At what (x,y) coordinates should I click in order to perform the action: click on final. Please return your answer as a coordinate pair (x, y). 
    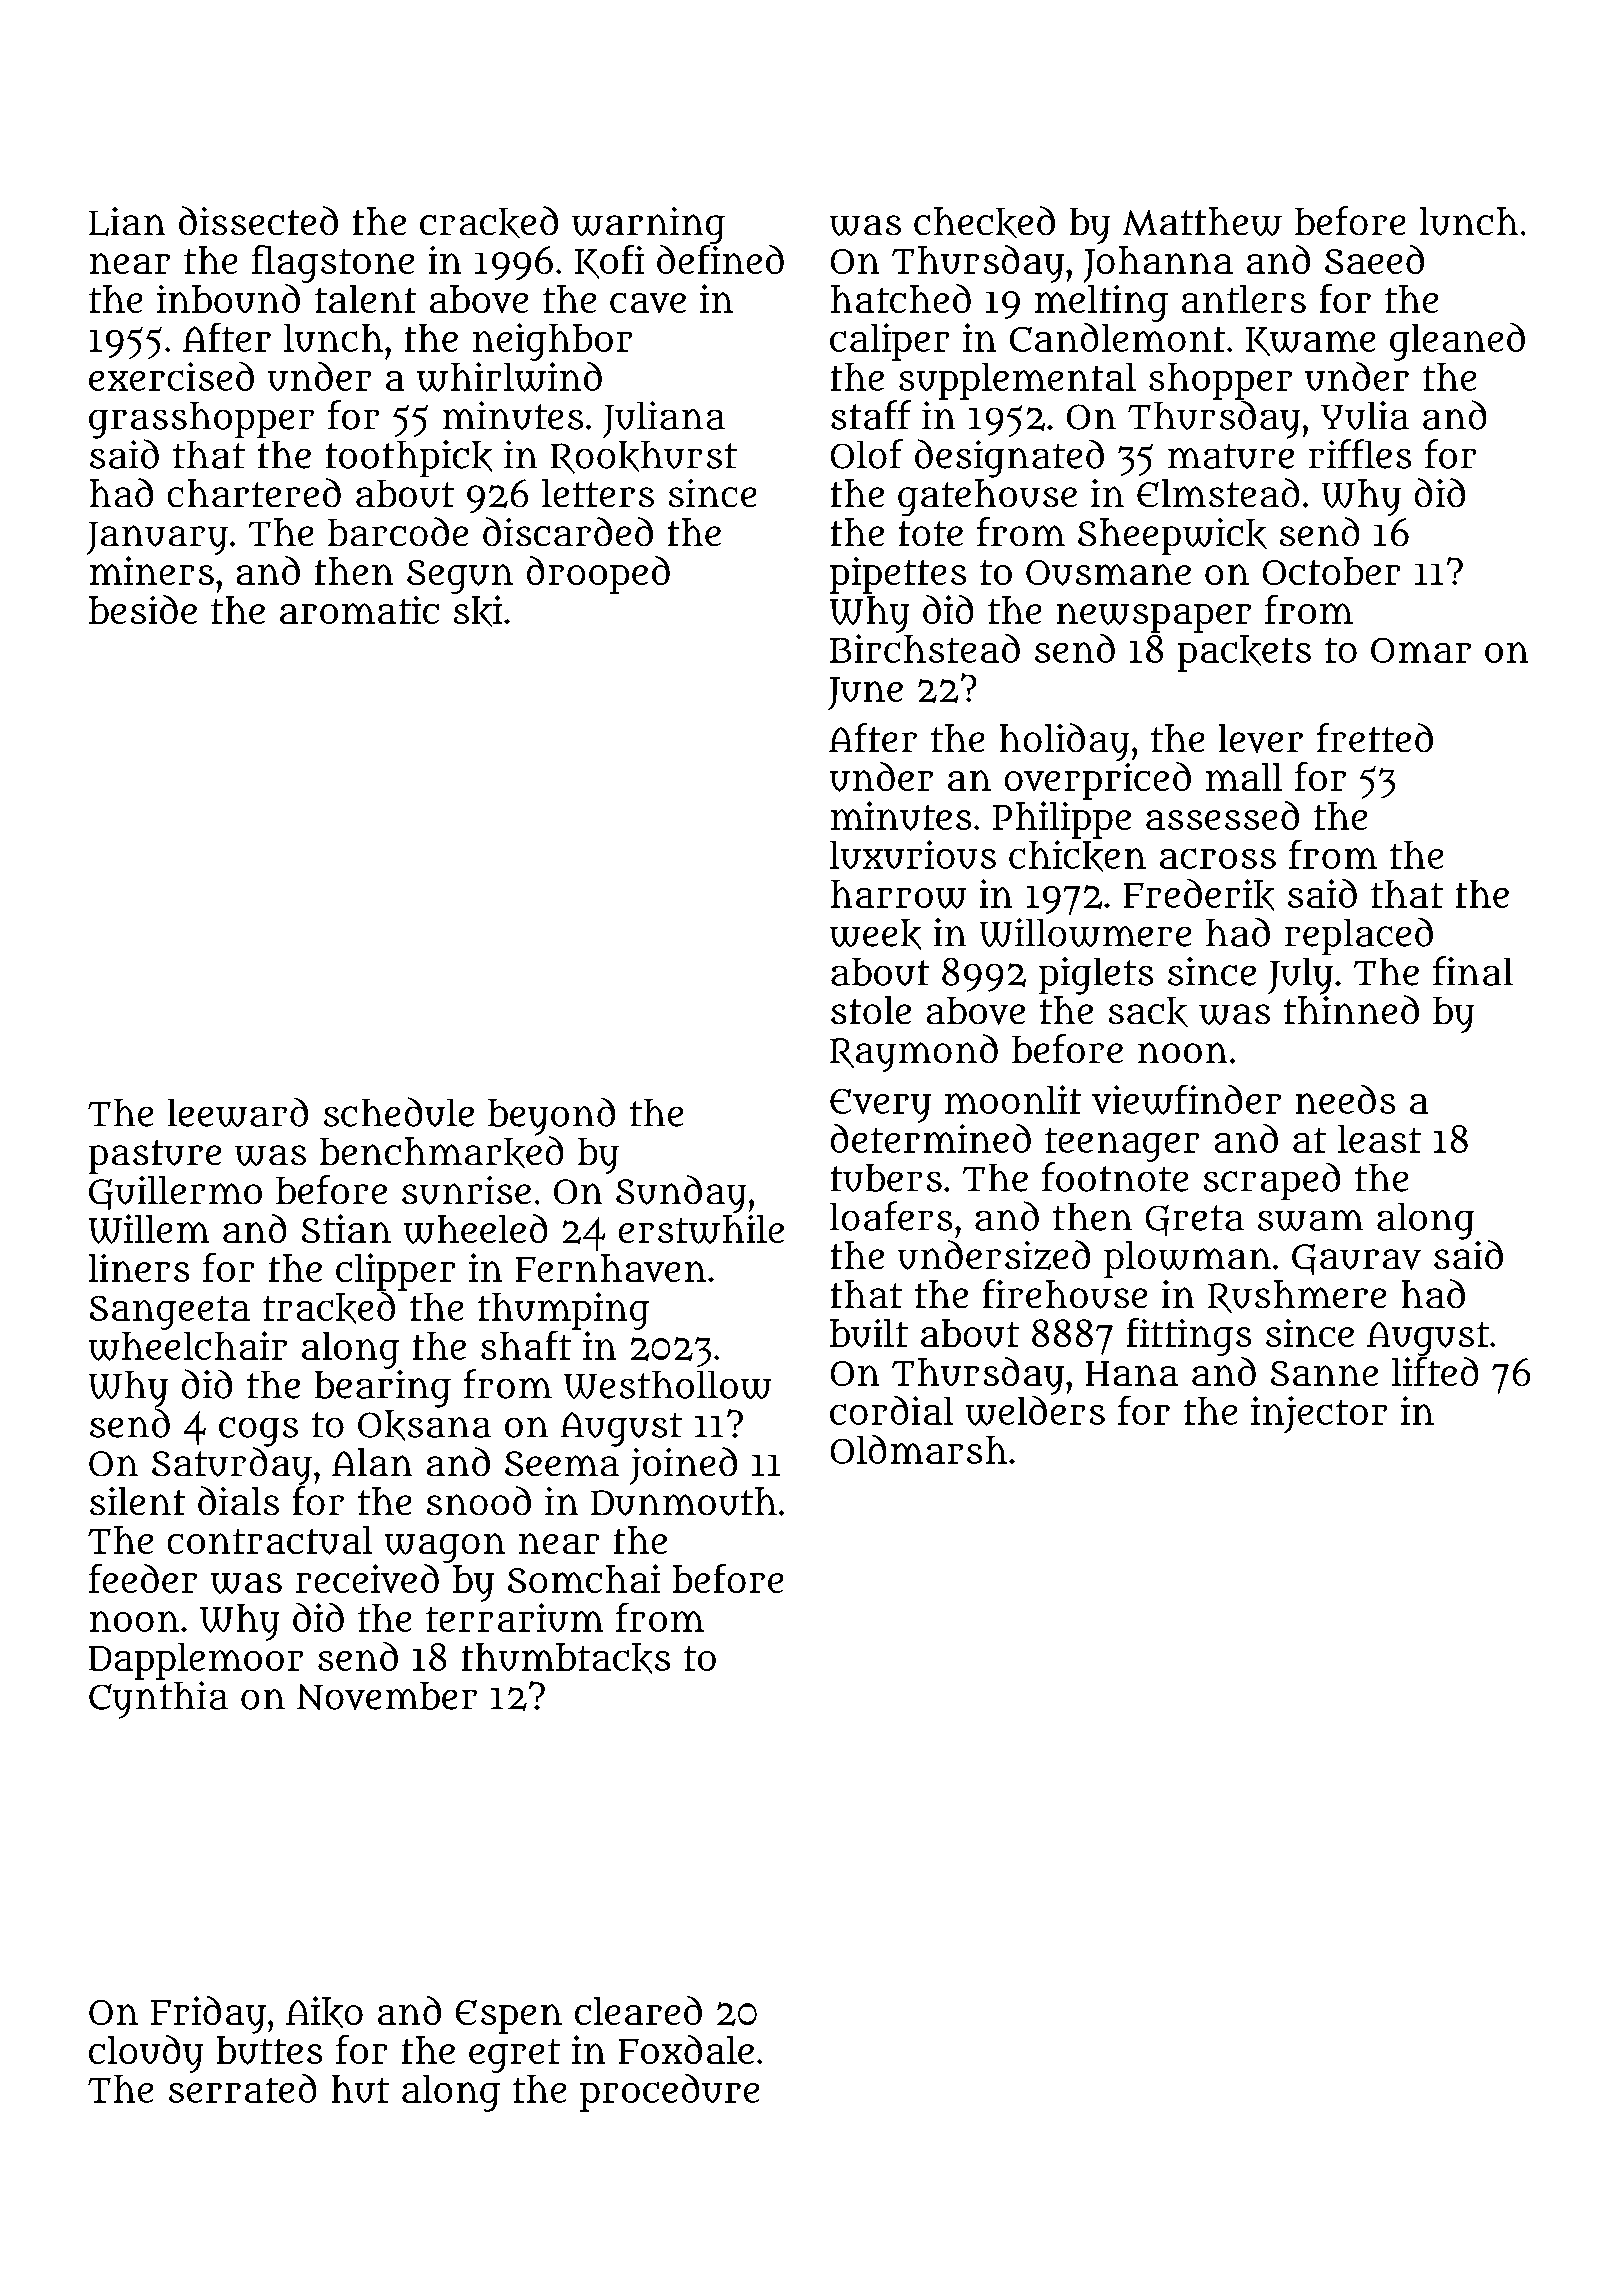
    Looking at the image, I should click on (1473, 971).
